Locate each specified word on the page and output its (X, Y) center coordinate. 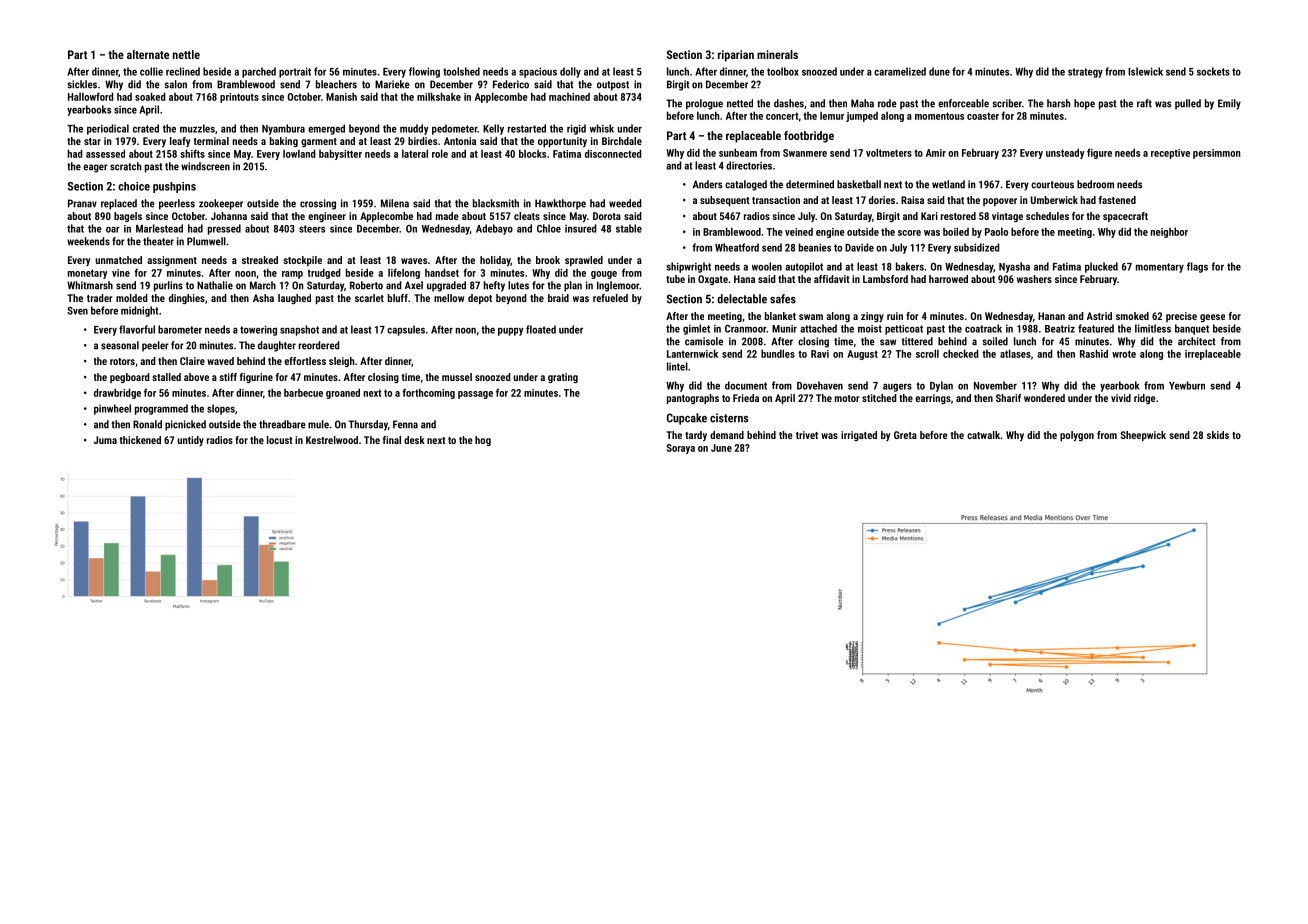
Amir (936, 153)
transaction (776, 200)
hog (483, 441)
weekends (88, 241)
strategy (1085, 73)
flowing (424, 72)
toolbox (783, 71)
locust (280, 440)
